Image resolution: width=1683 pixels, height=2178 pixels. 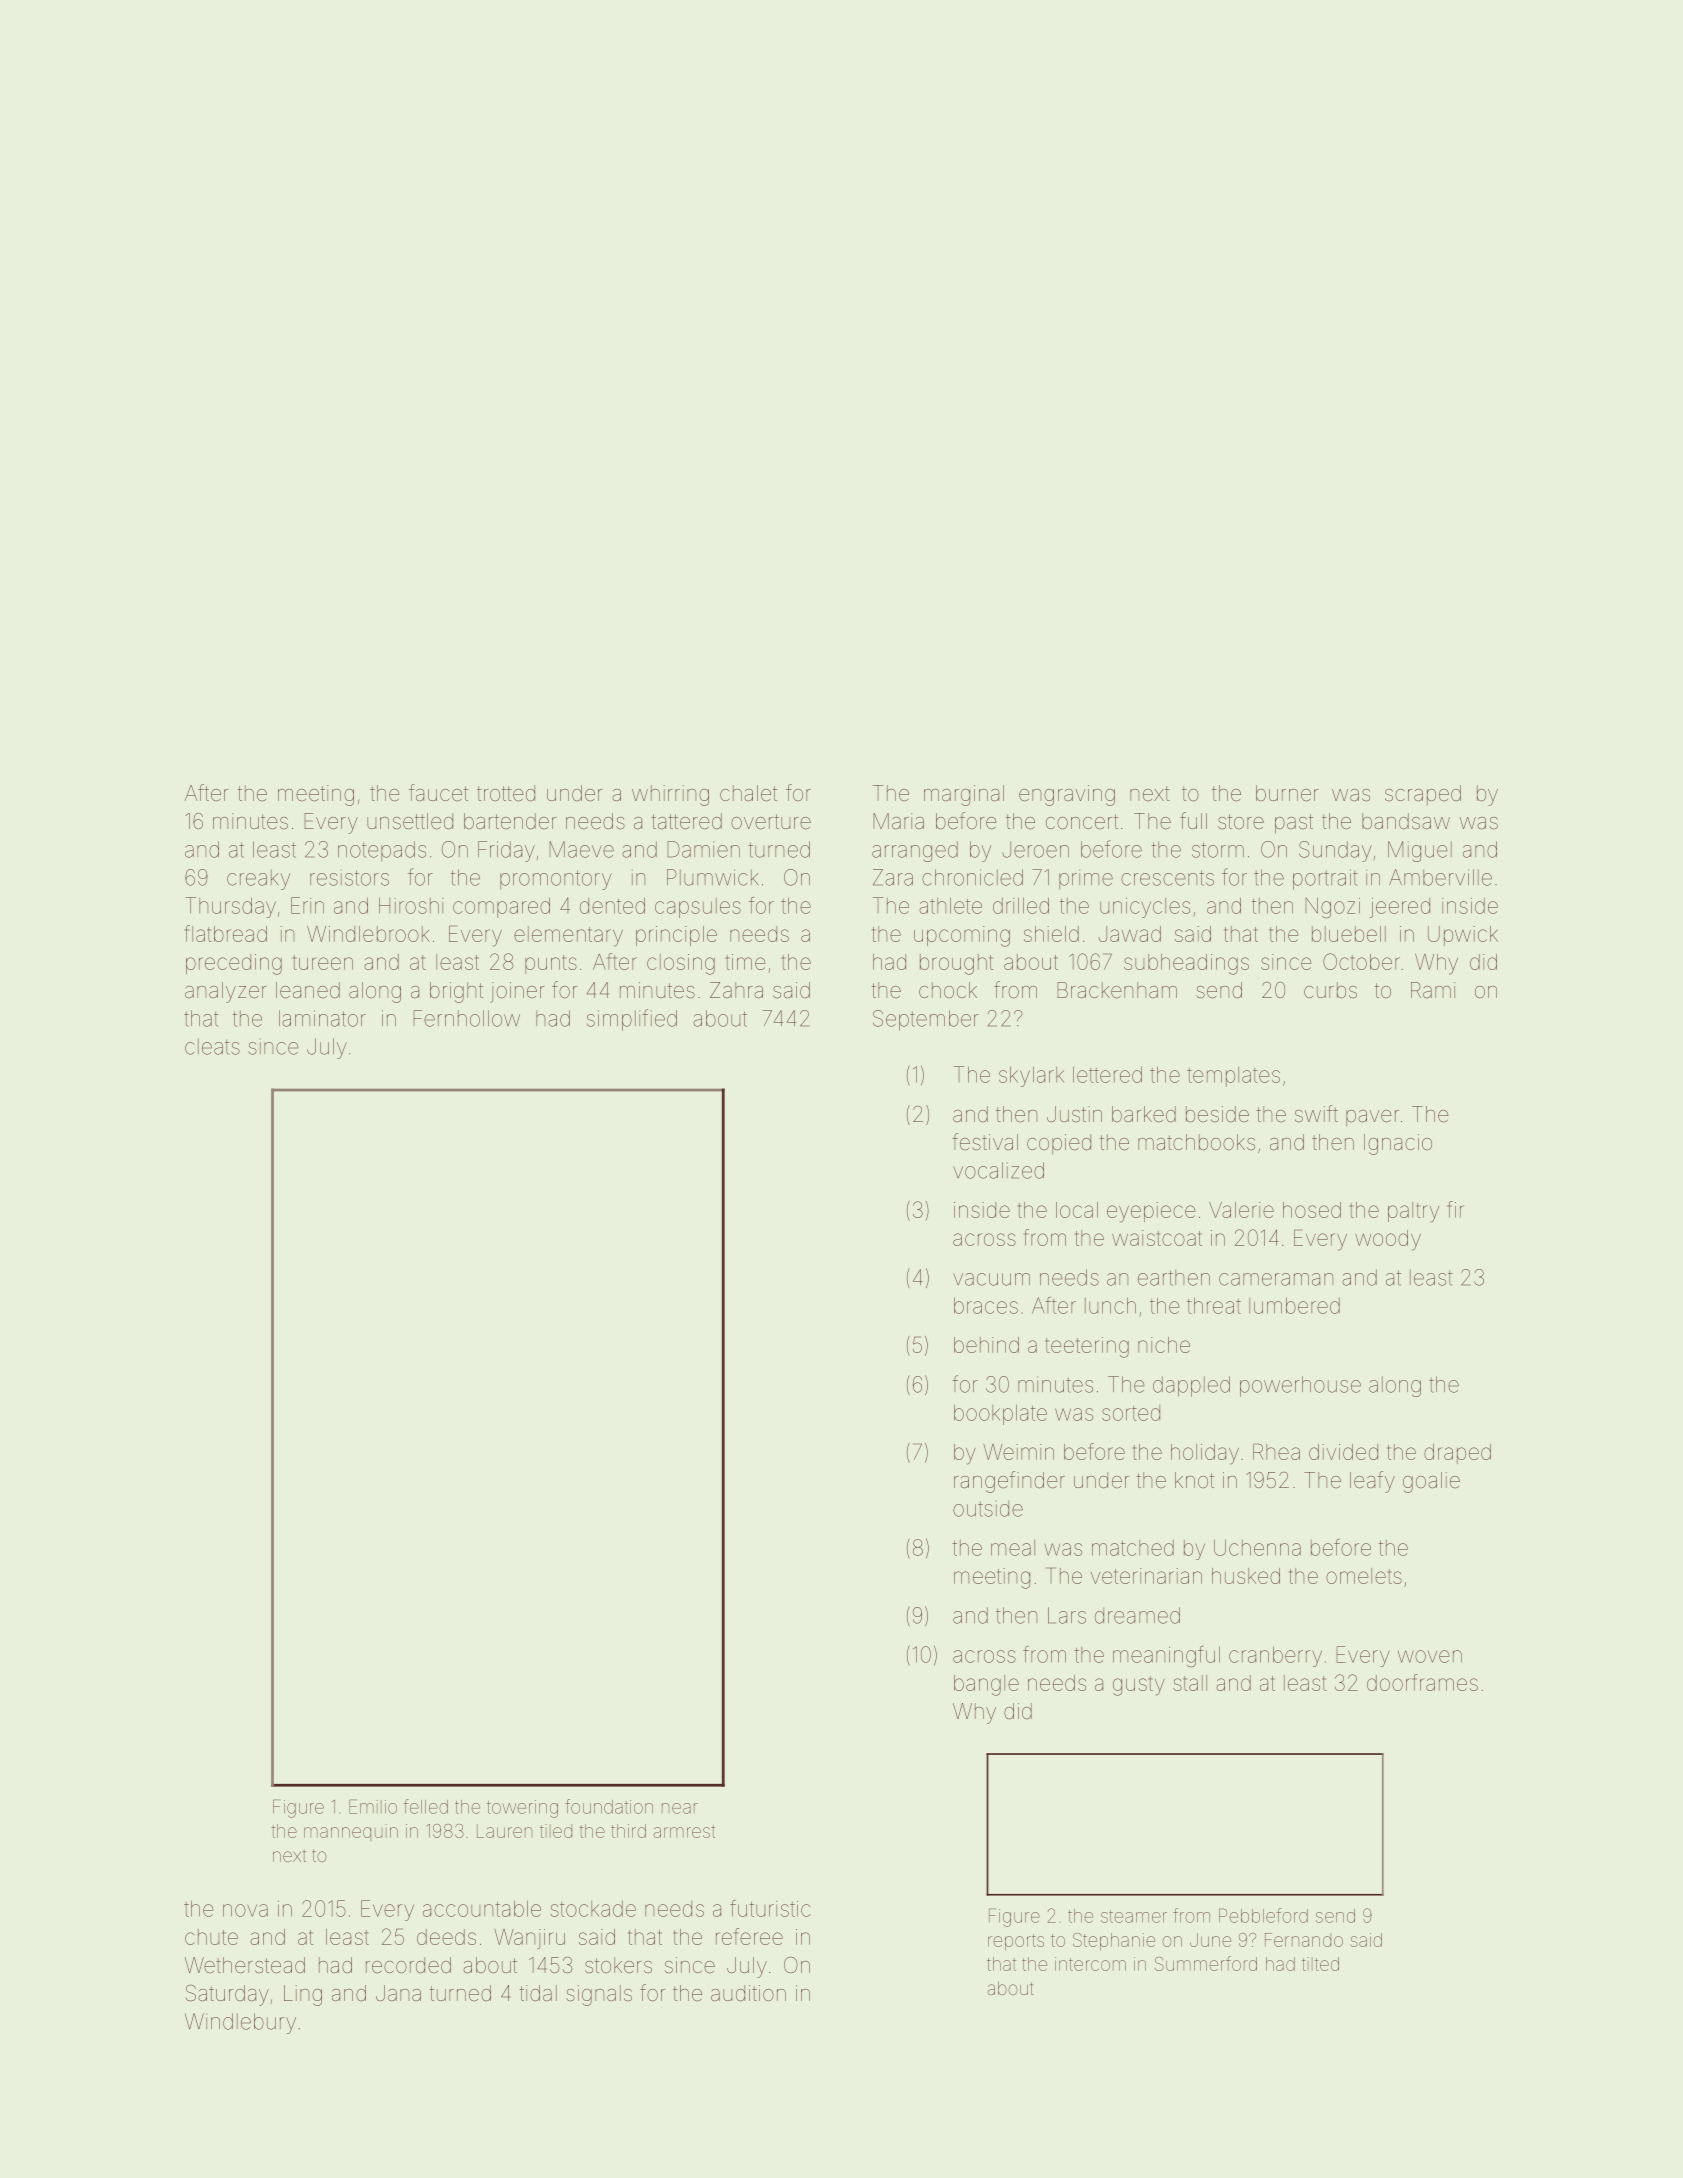 What do you see at coordinates (1463, 936) in the document?
I see `Upwick` at bounding box center [1463, 936].
